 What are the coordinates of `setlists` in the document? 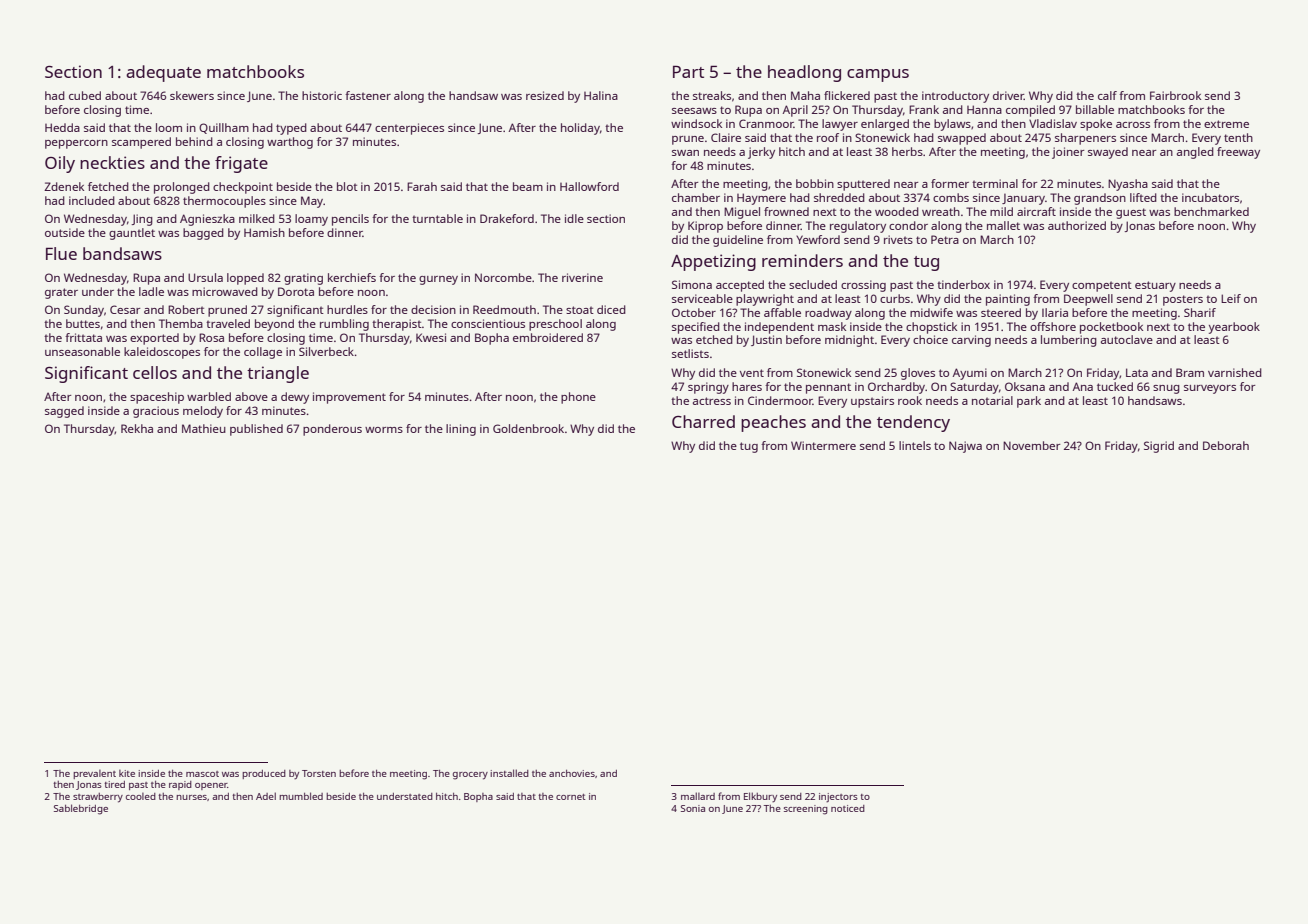 It's located at (690, 353).
